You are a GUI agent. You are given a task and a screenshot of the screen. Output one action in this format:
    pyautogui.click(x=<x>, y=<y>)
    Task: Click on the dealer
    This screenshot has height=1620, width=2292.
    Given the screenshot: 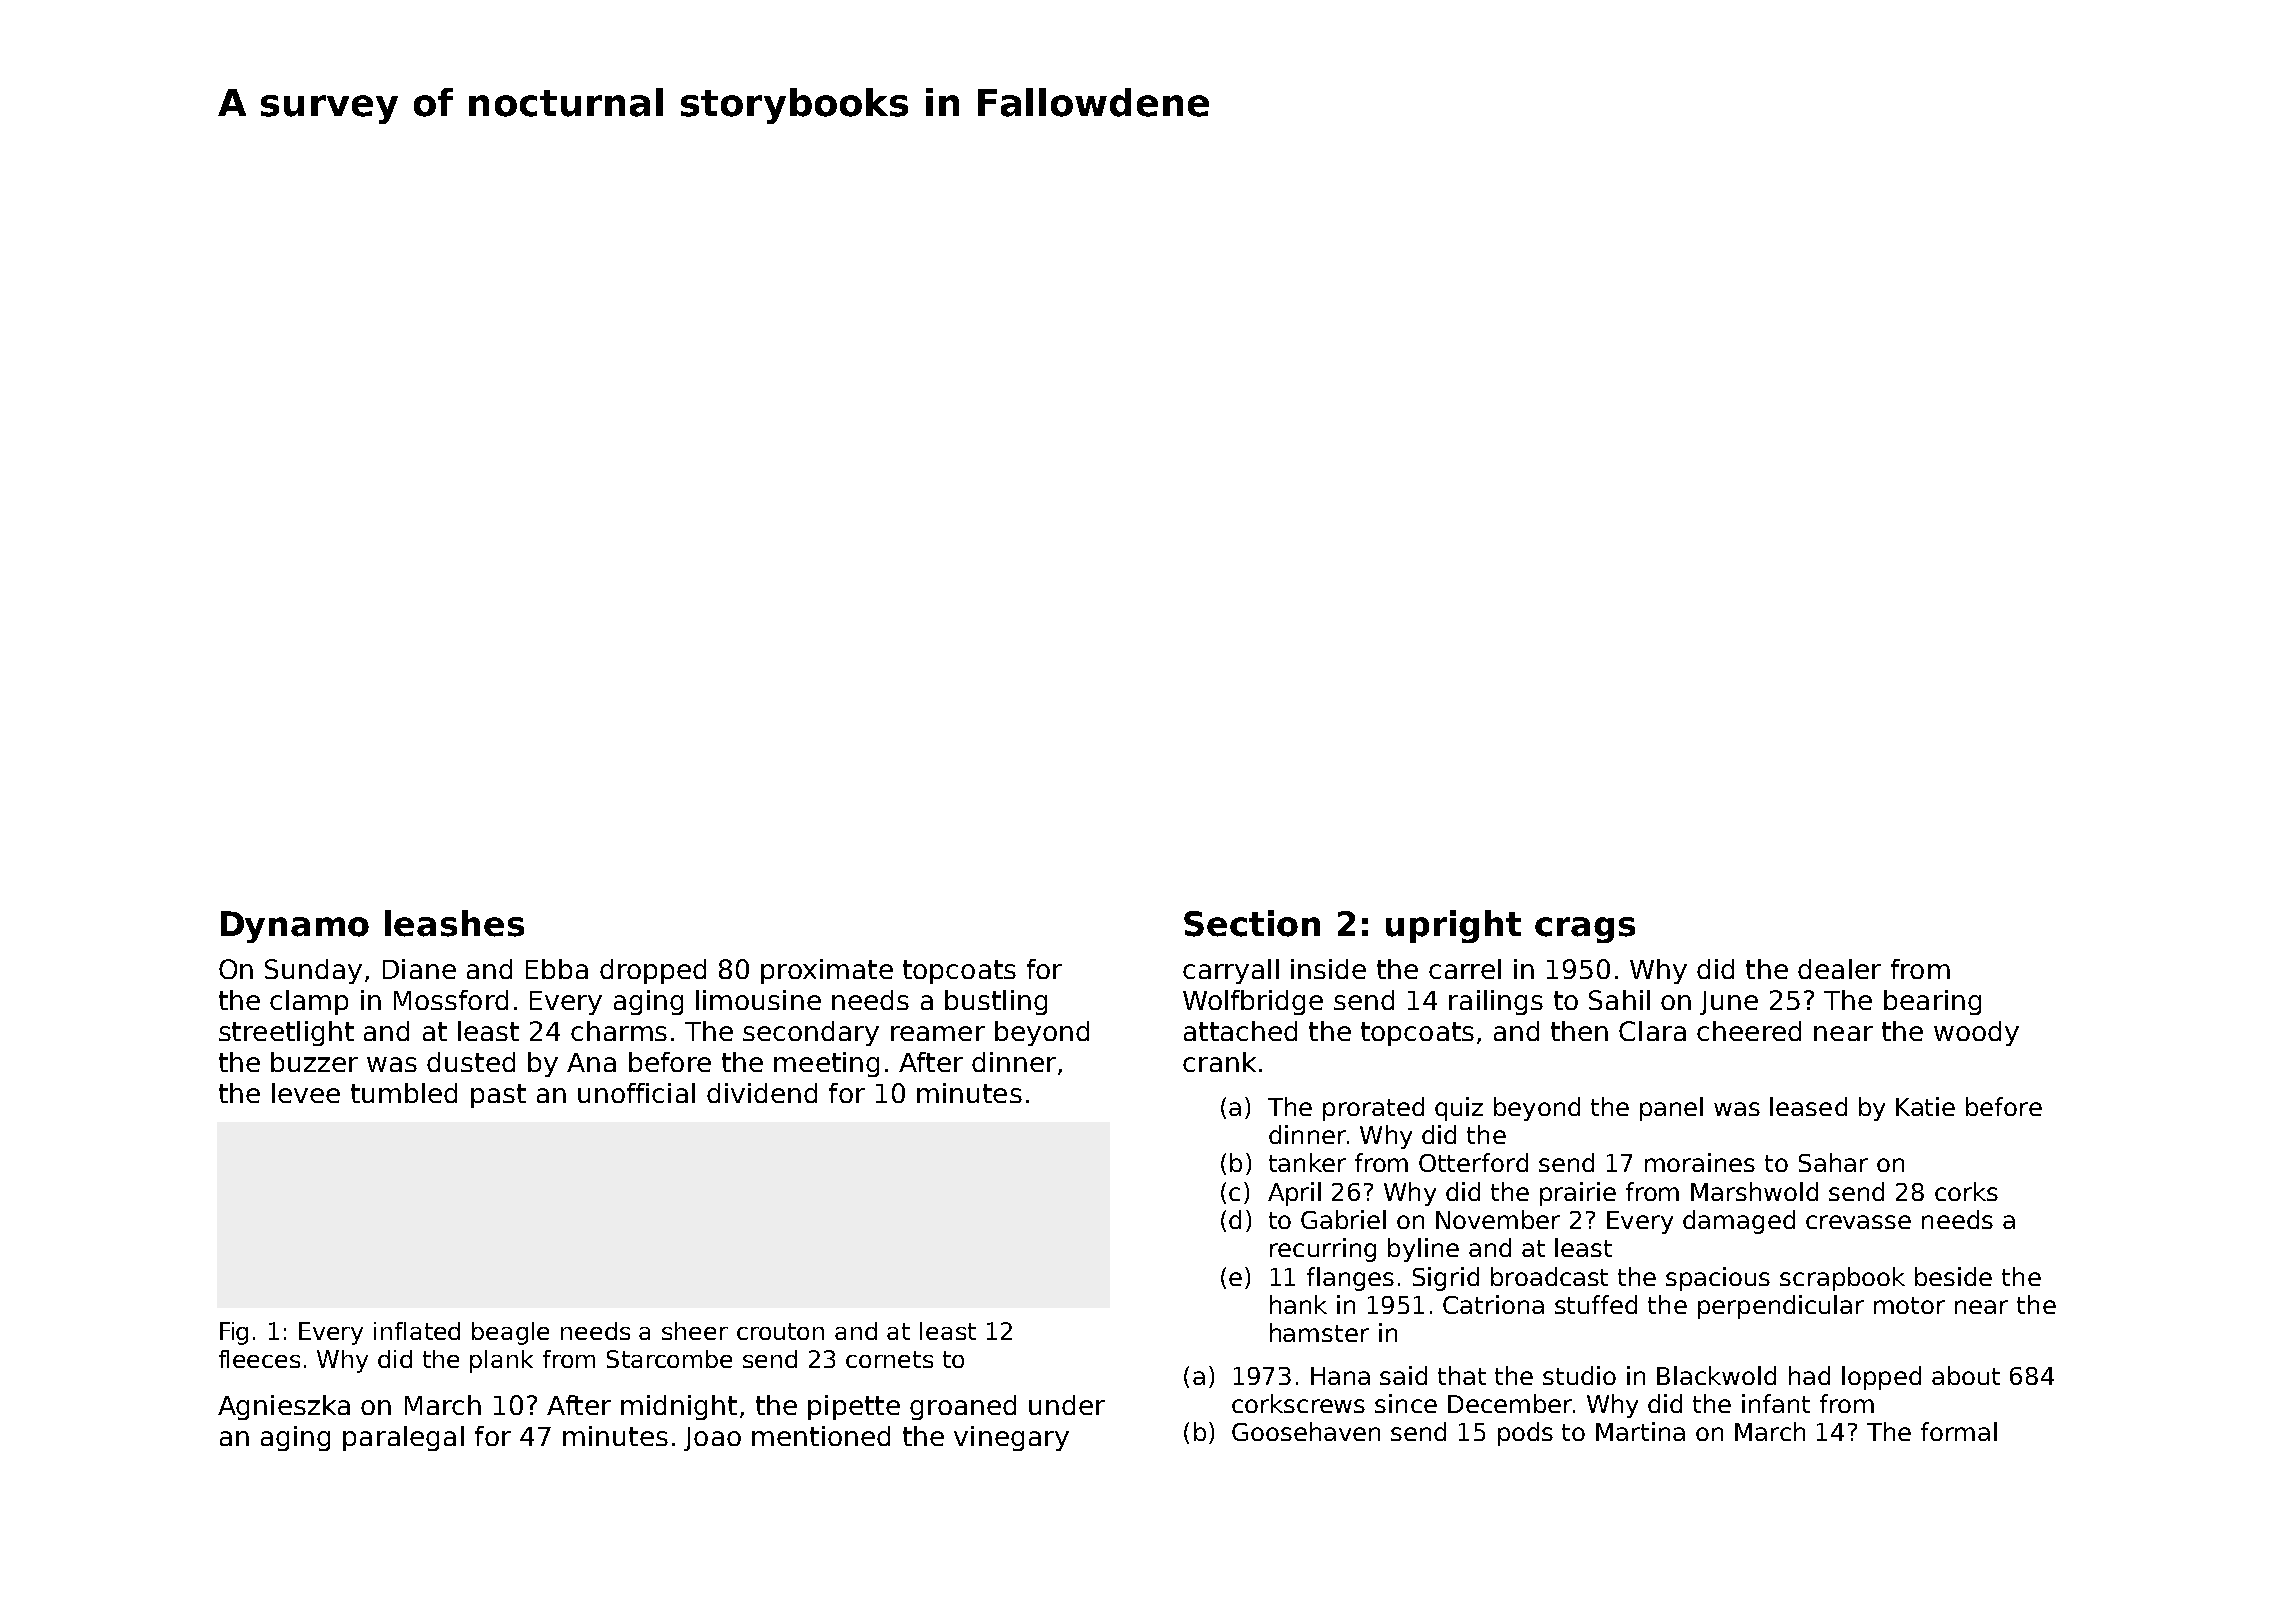 What is the action you would take?
    pyautogui.click(x=1839, y=969)
